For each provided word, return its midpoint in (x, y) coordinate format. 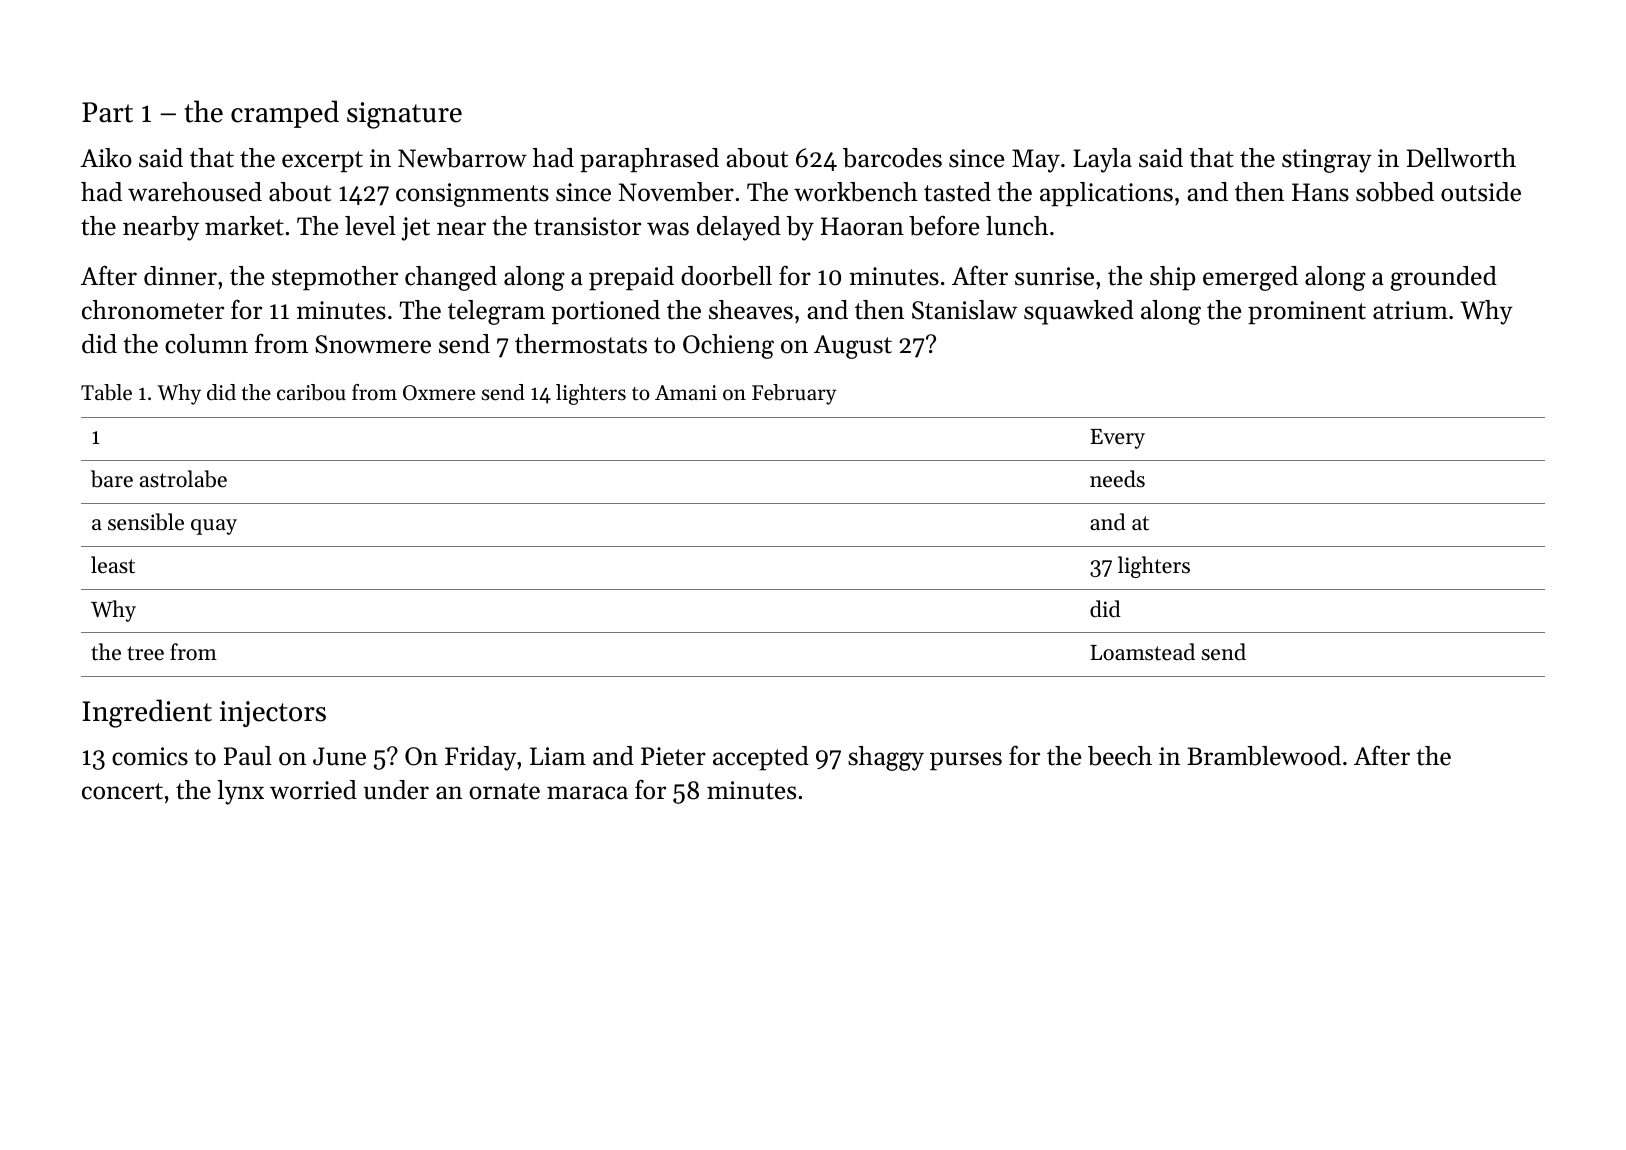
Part (107, 112)
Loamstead (1142, 652)
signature (404, 115)
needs (1117, 479)
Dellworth (1461, 158)
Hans (1320, 192)
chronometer (153, 310)
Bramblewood (1264, 756)
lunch (1017, 226)
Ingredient (147, 713)
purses (966, 761)
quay (214, 527)
